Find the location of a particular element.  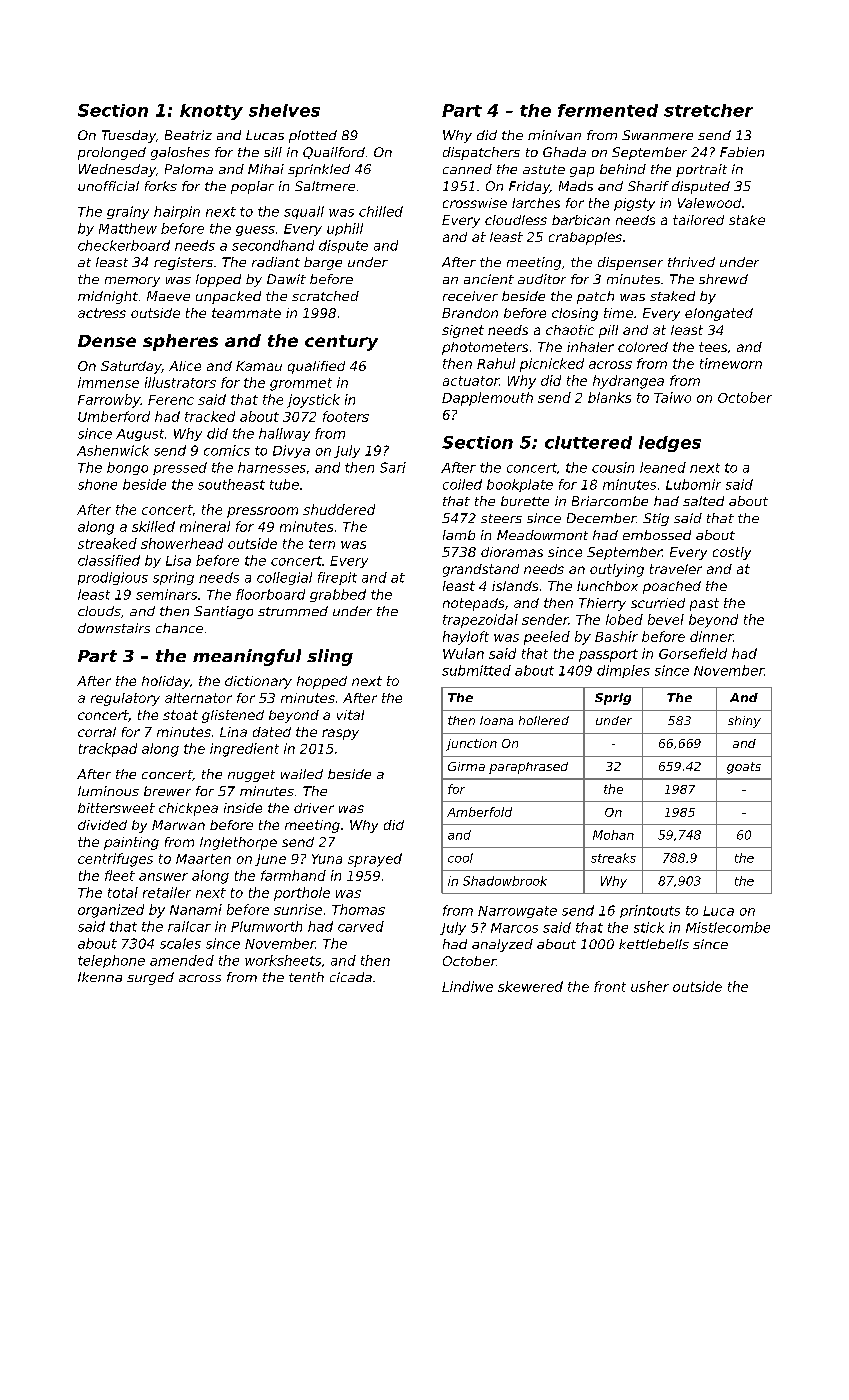

skilled is located at coordinates (153, 526).
